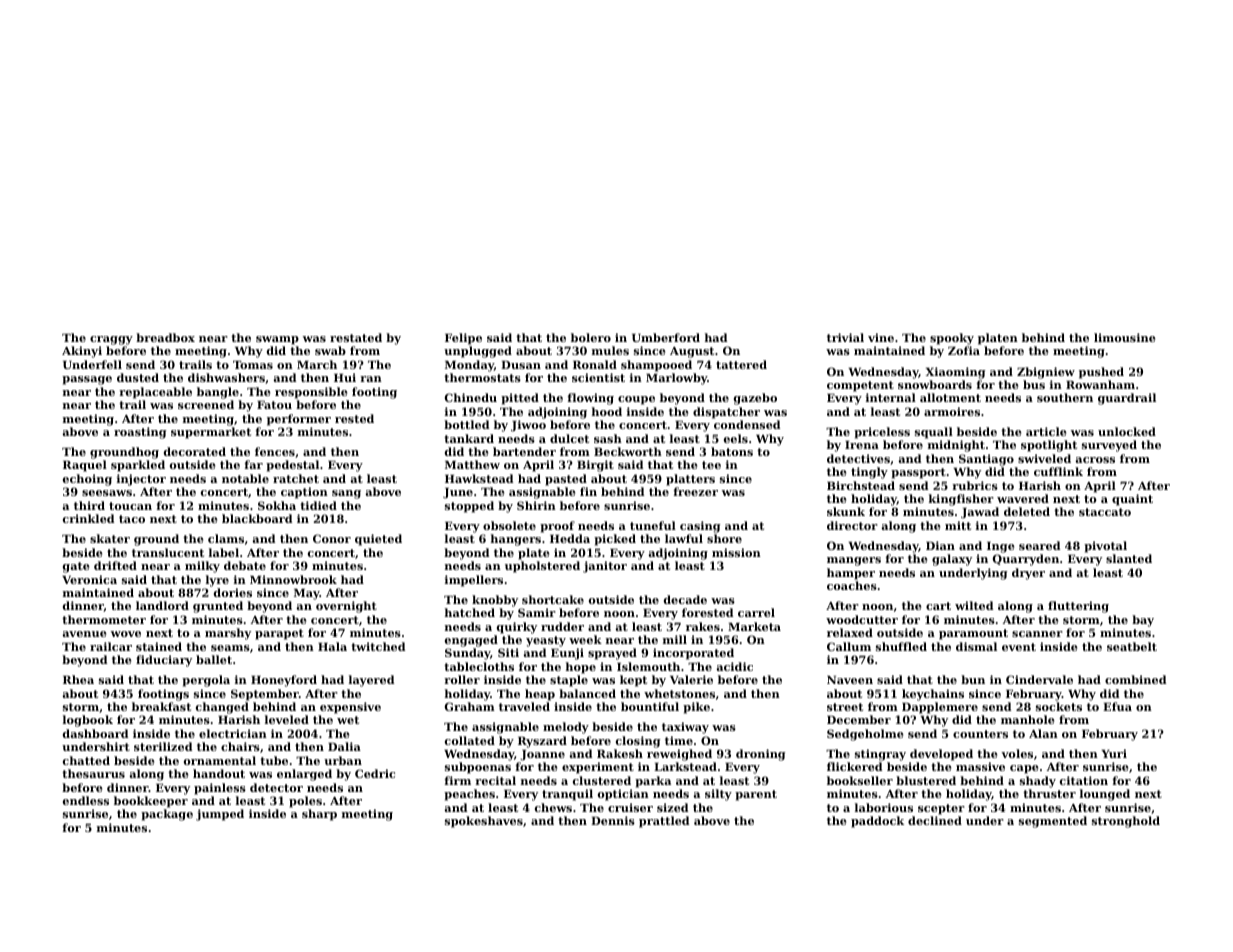 The width and height of the document is (1233, 952). Describe the element at coordinates (222, 708) in the document. I see `changed` at that location.
